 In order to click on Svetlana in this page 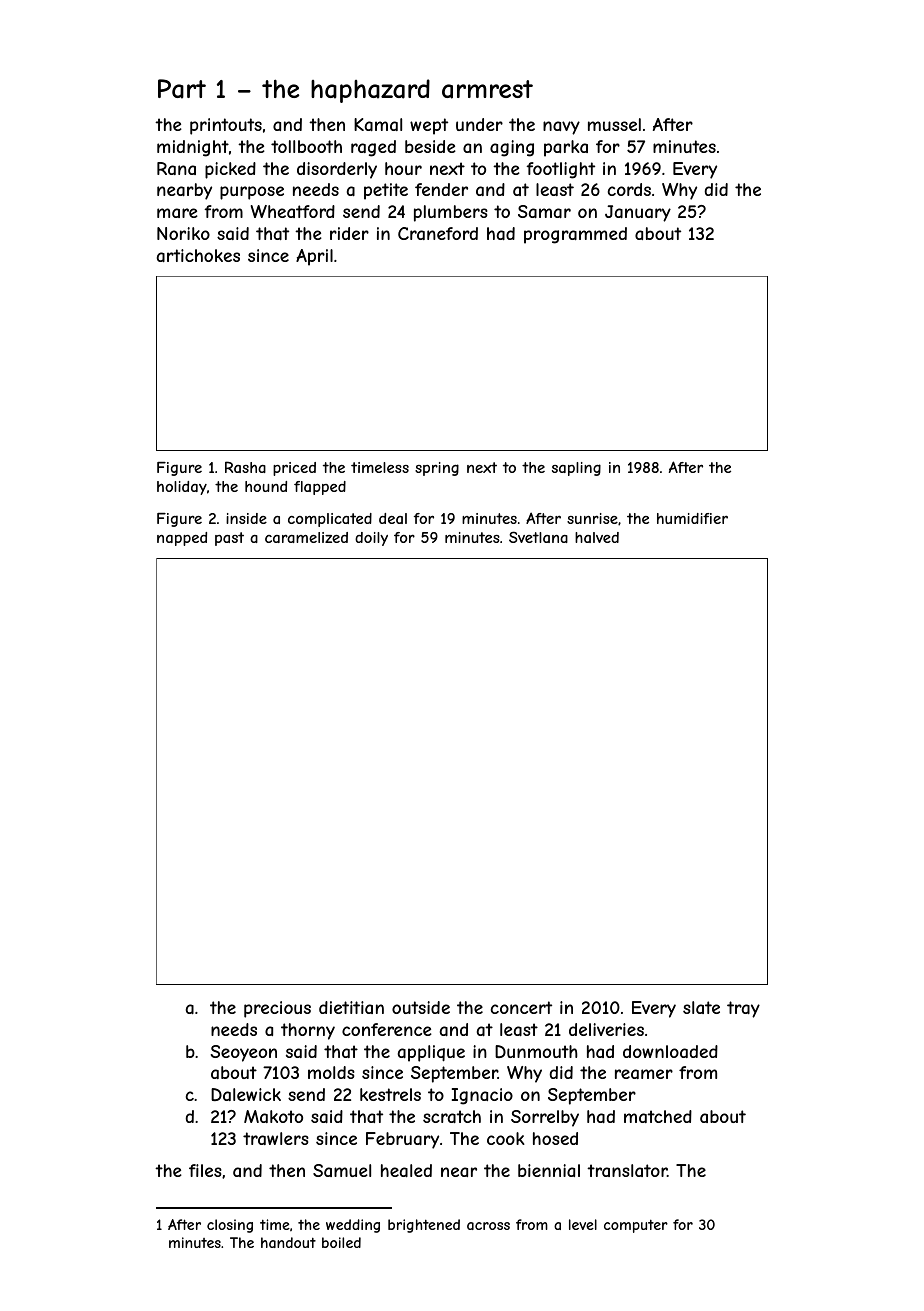, I will do `click(538, 537)`.
